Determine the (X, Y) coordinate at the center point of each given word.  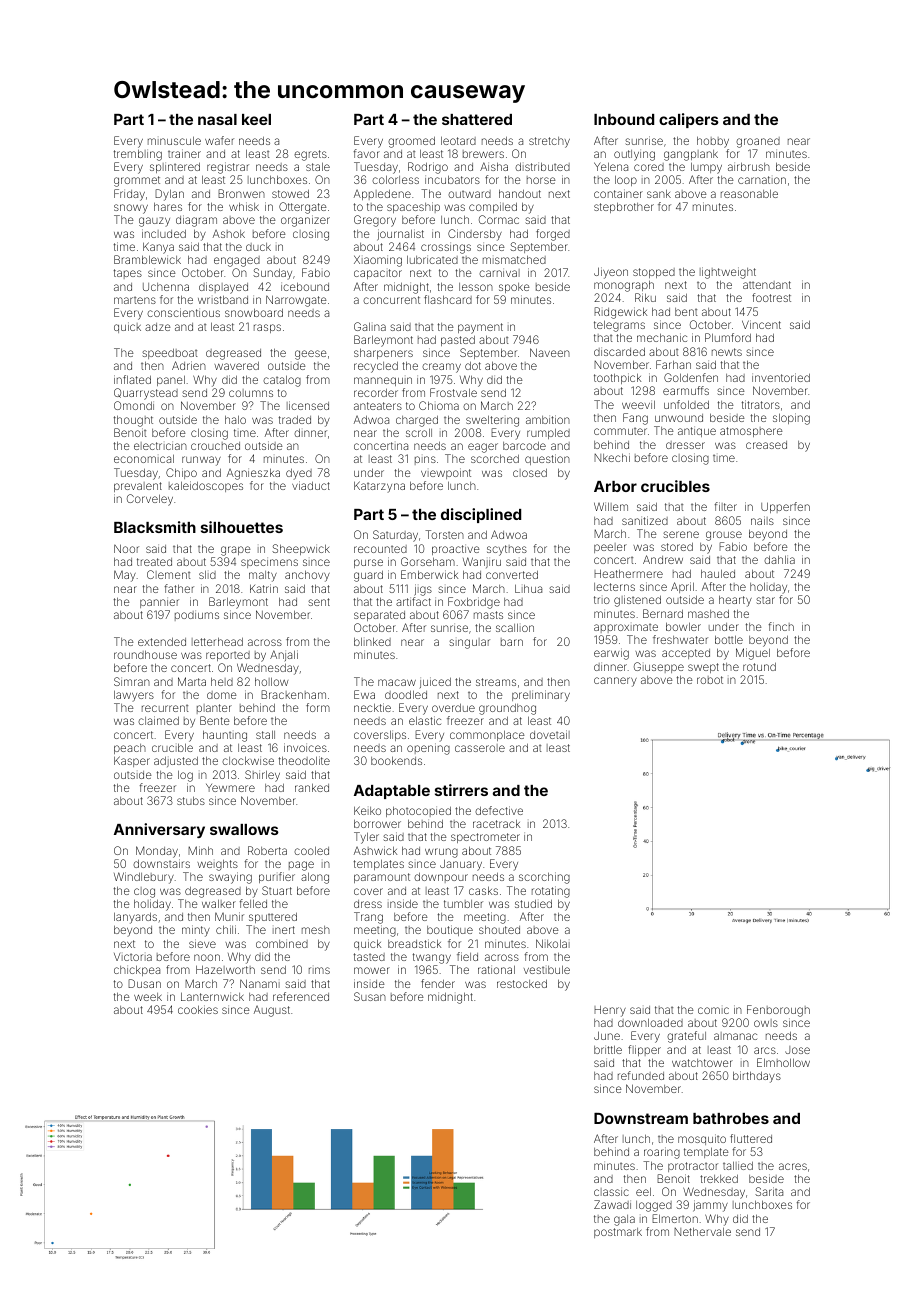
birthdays (757, 1077)
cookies (198, 1009)
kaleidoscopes (206, 486)
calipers (689, 120)
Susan (370, 996)
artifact (413, 601)
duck (258, 247)
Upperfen (785, 507)
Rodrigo (428, 168)
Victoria (133, 957)
